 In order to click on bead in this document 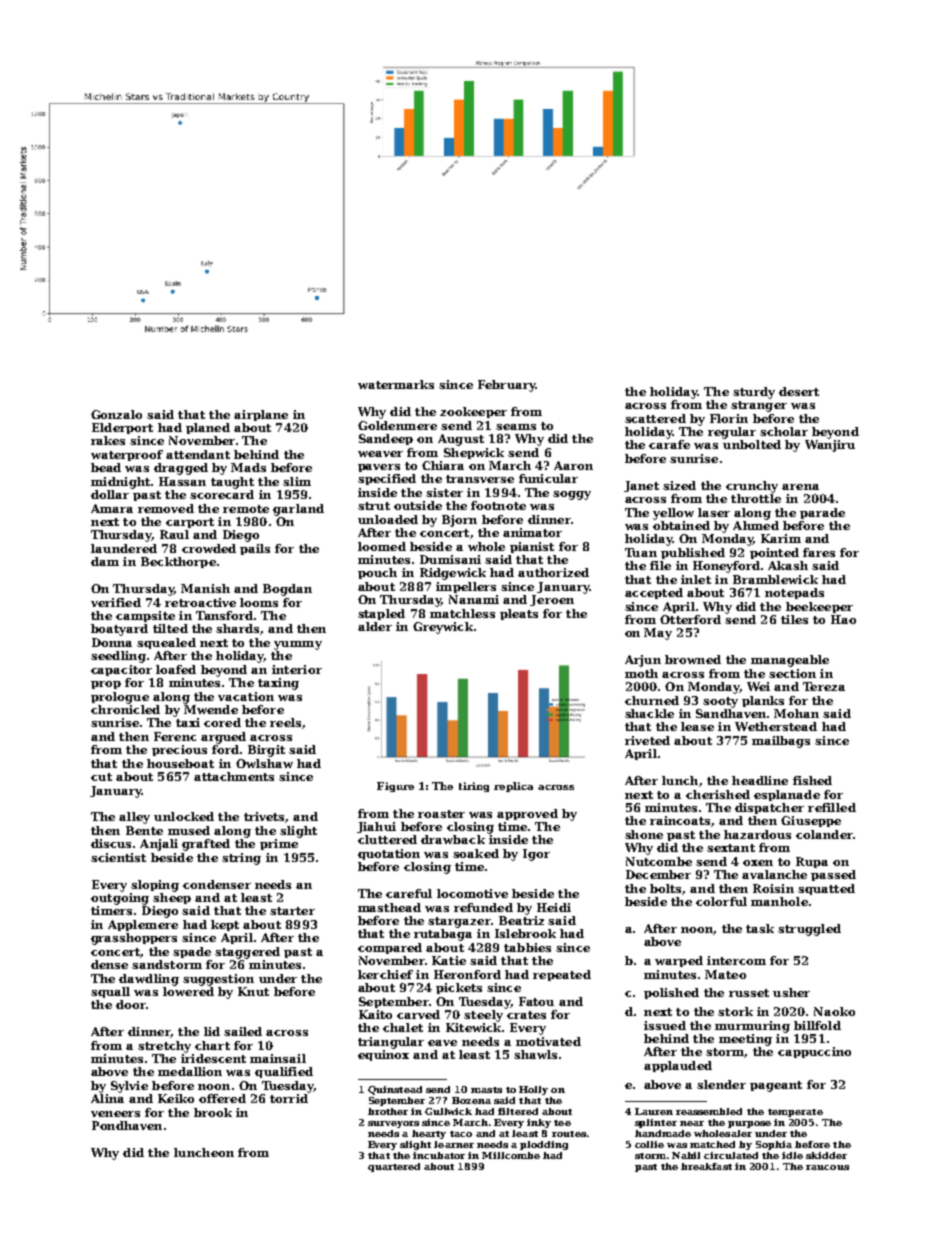, I will do `click(106, 467)`.
